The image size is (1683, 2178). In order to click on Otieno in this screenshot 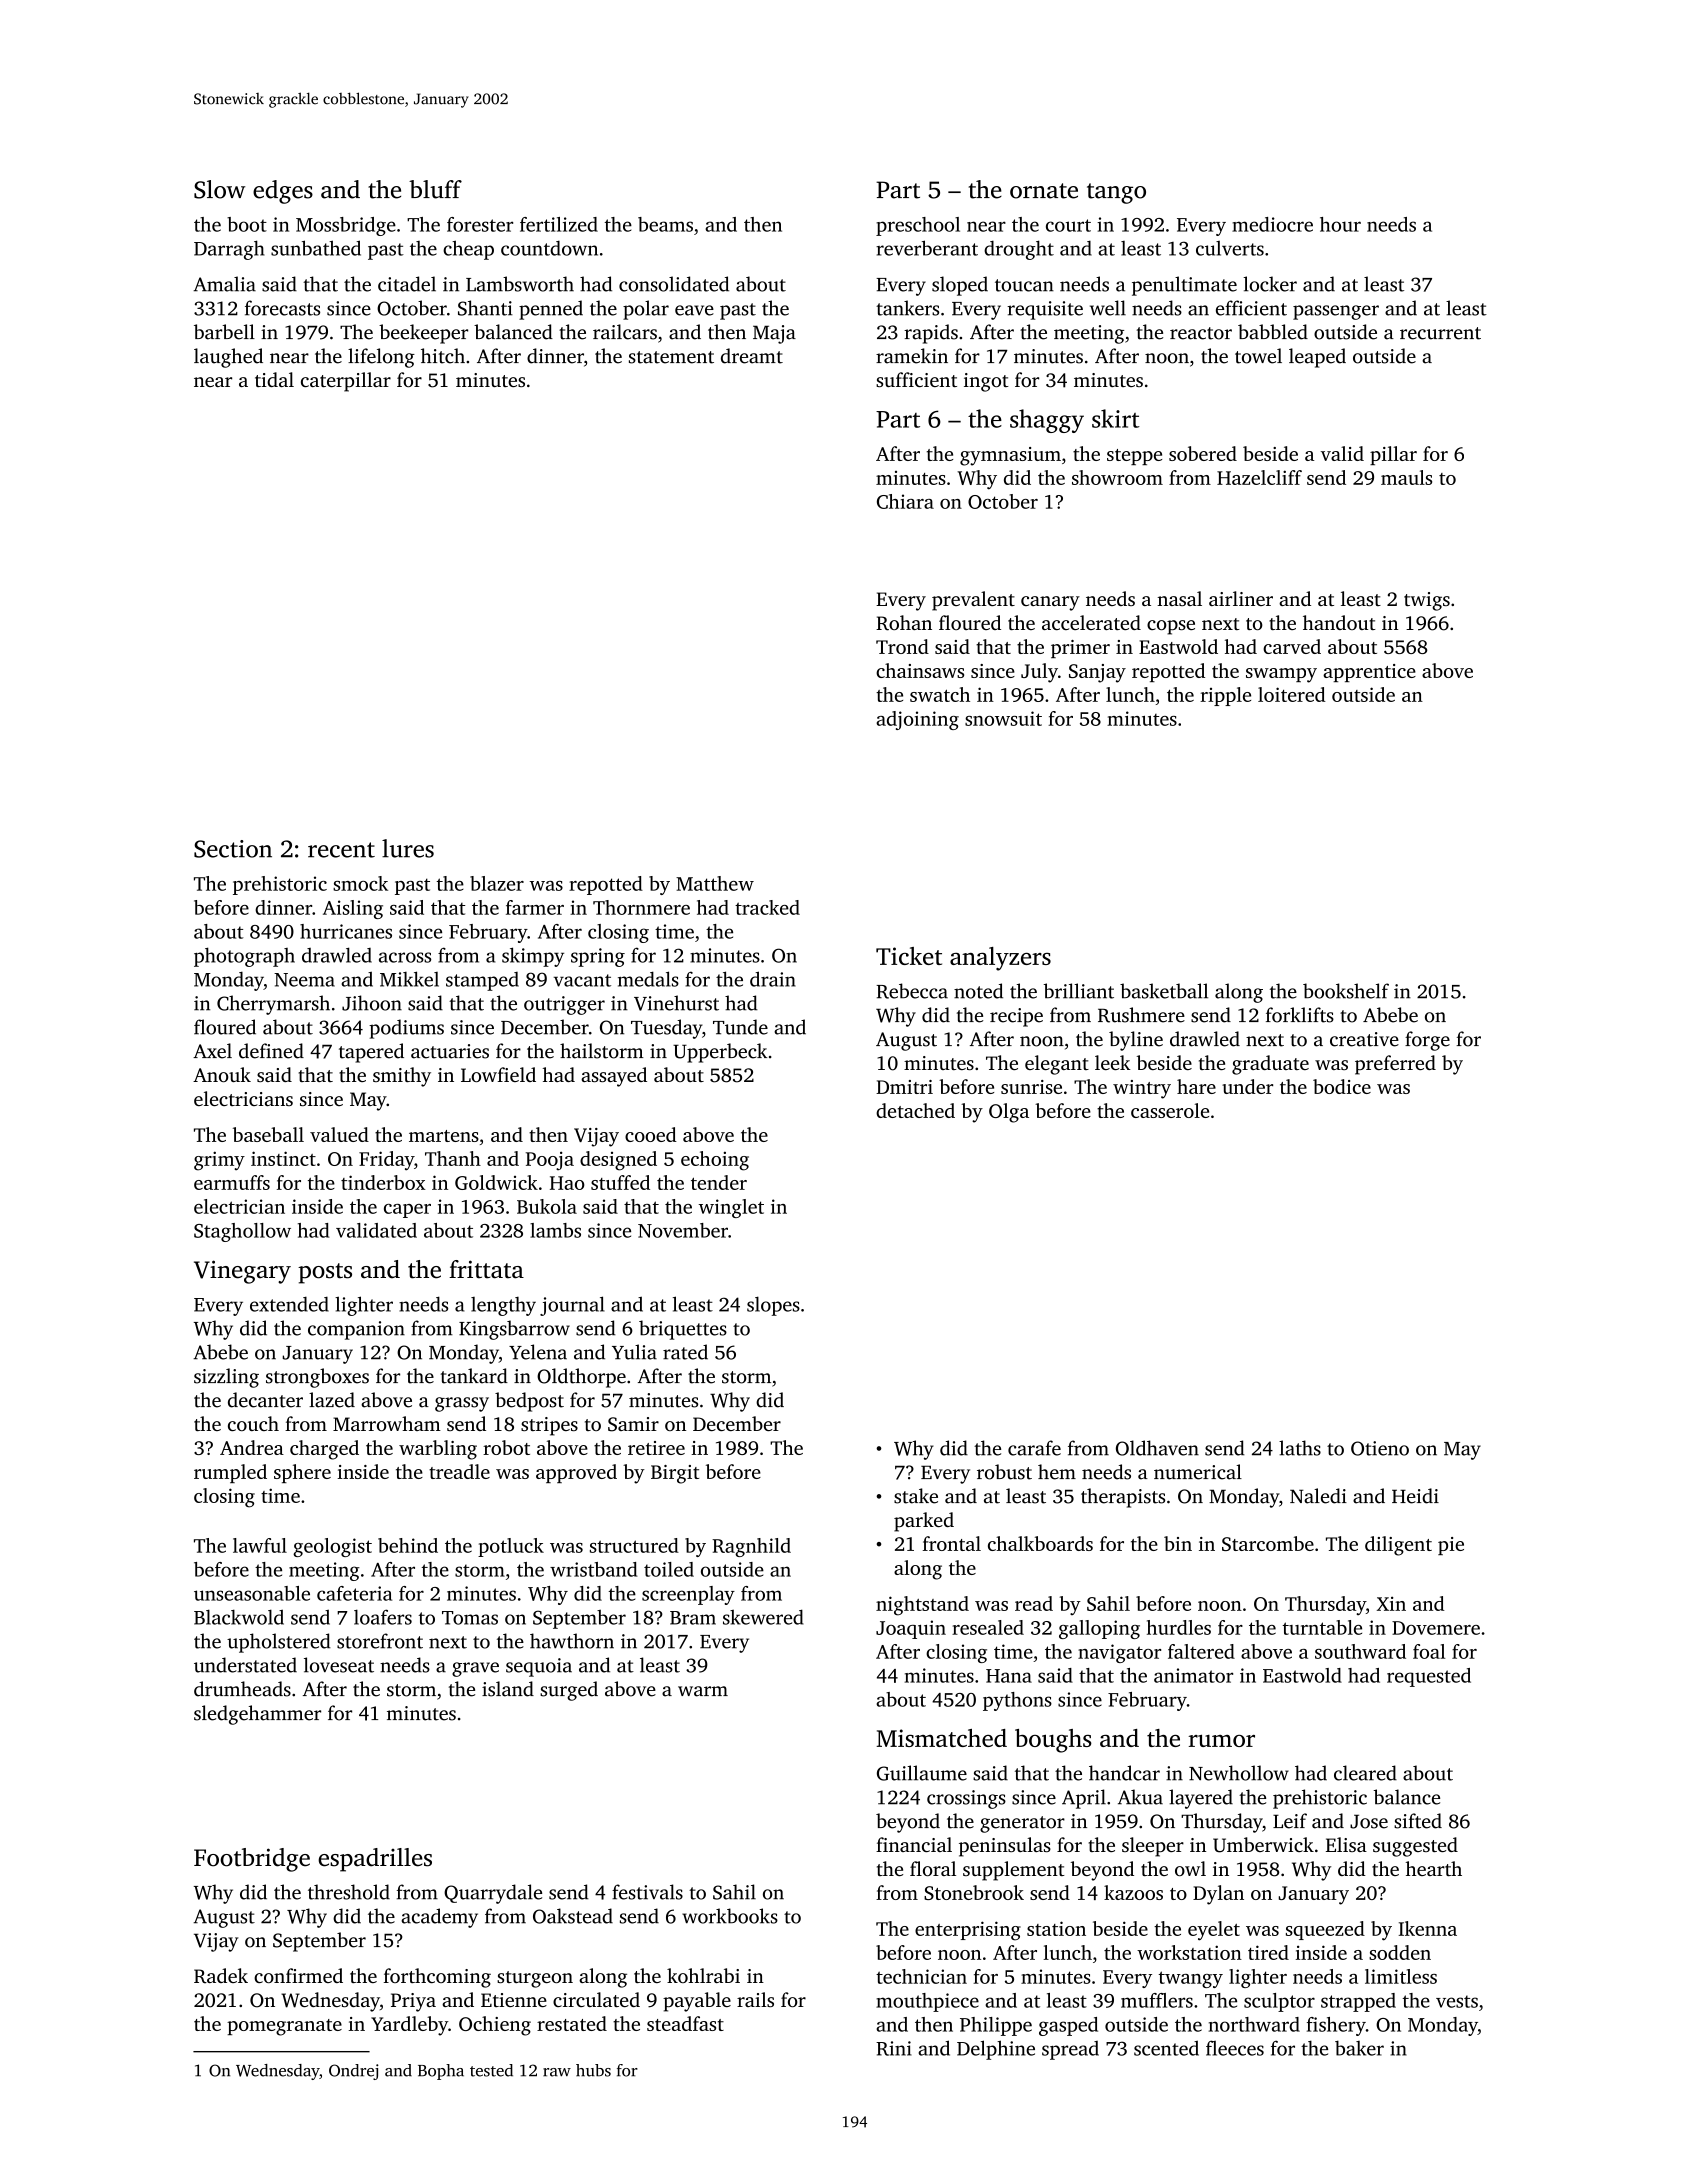, I will do `click(1380, 1448)`.
